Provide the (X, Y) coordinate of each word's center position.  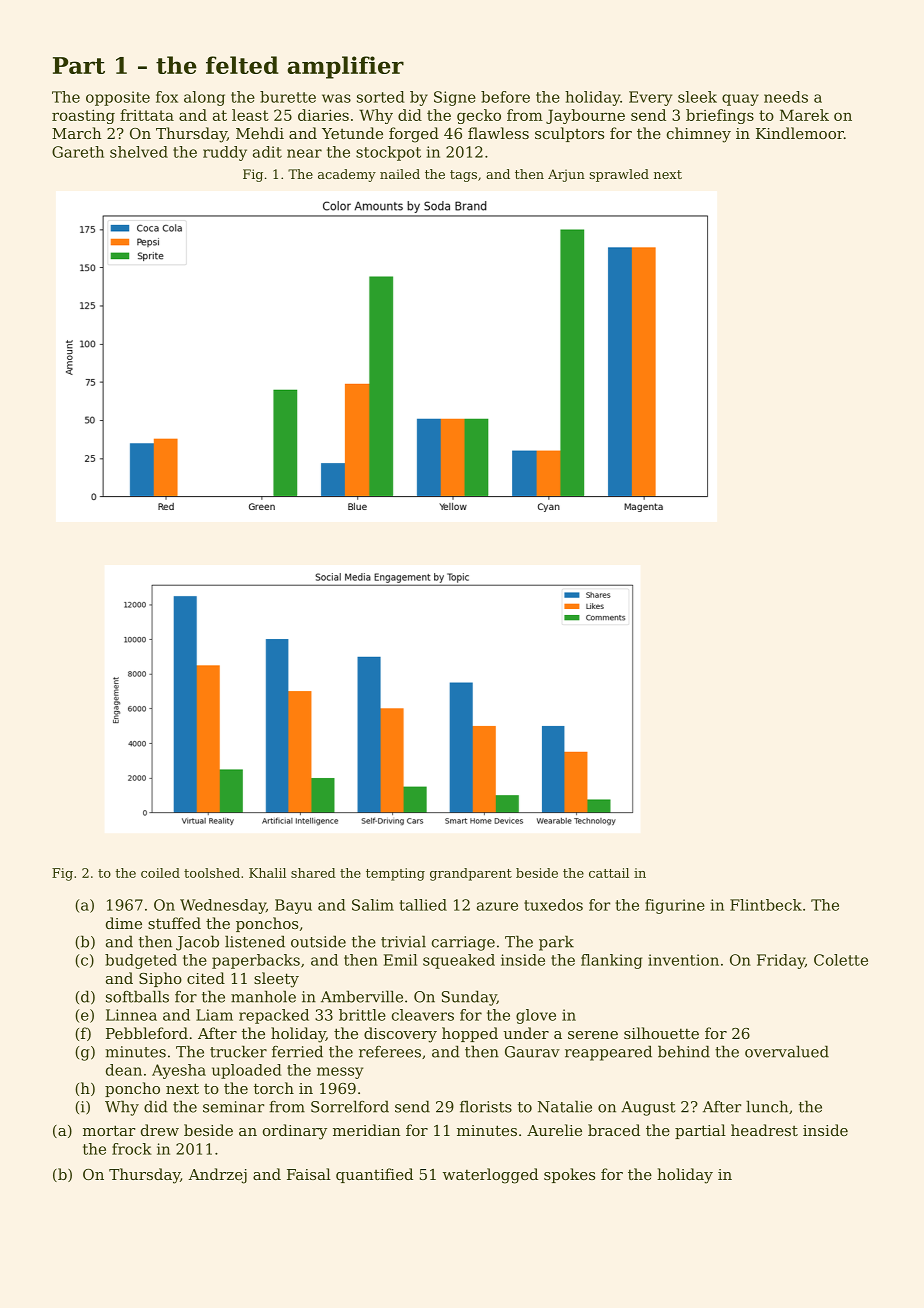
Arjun (566, 175)
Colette (841, 960)
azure (497, 906)
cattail (609, 873)
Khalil (267, 873)
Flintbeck (766, 905)
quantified (374, 1175)
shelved (139, 152)
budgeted (141, 961)
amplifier (345, 67)
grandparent (471, 874)
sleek (697, 97)
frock (132, 1149)
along (204, 98)
